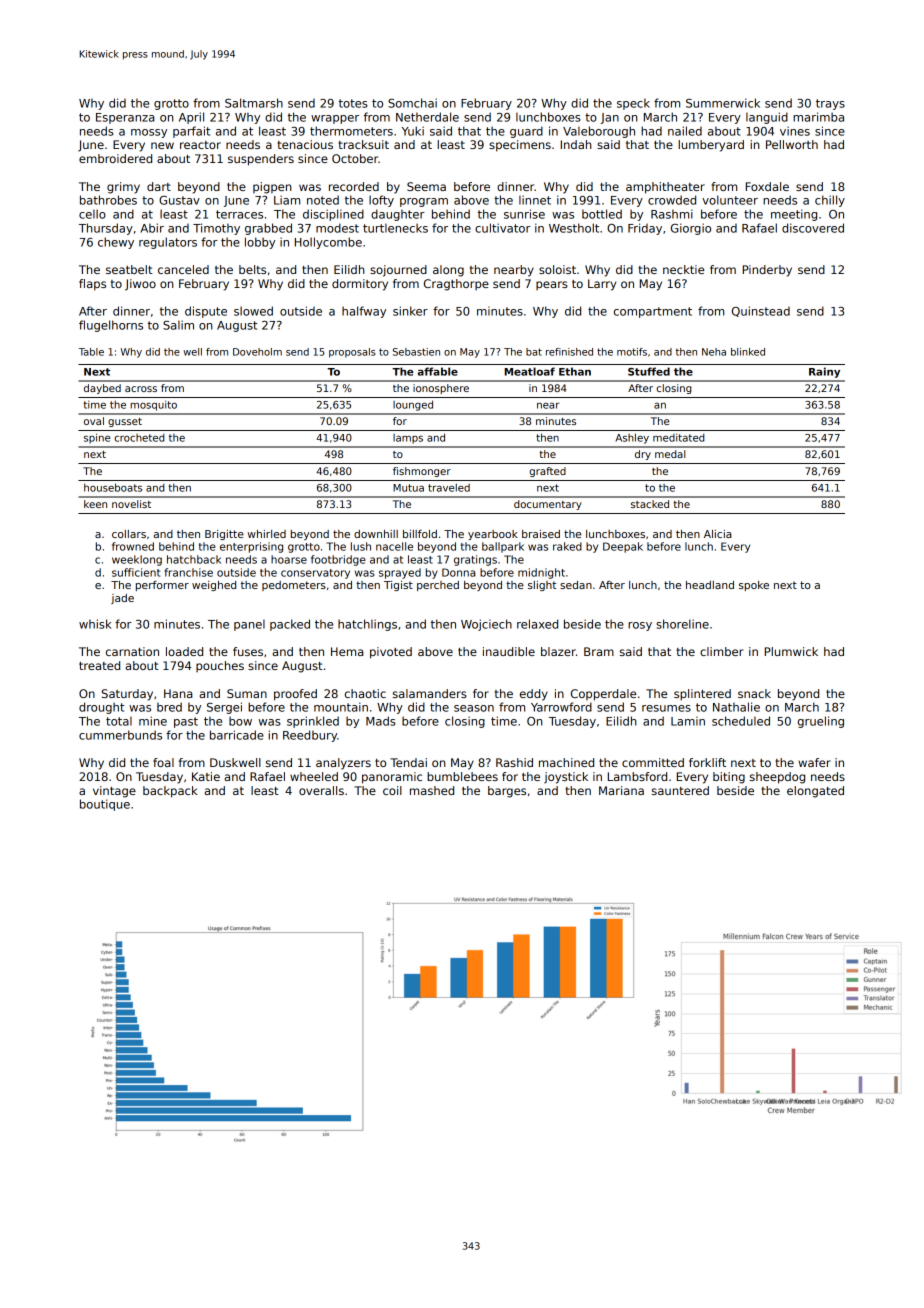 Image resolution: width=924 pixels, height=1308 pixels. Describe the element at coordinates (552, 285) in the screenshot. I see `pears` at that location.
